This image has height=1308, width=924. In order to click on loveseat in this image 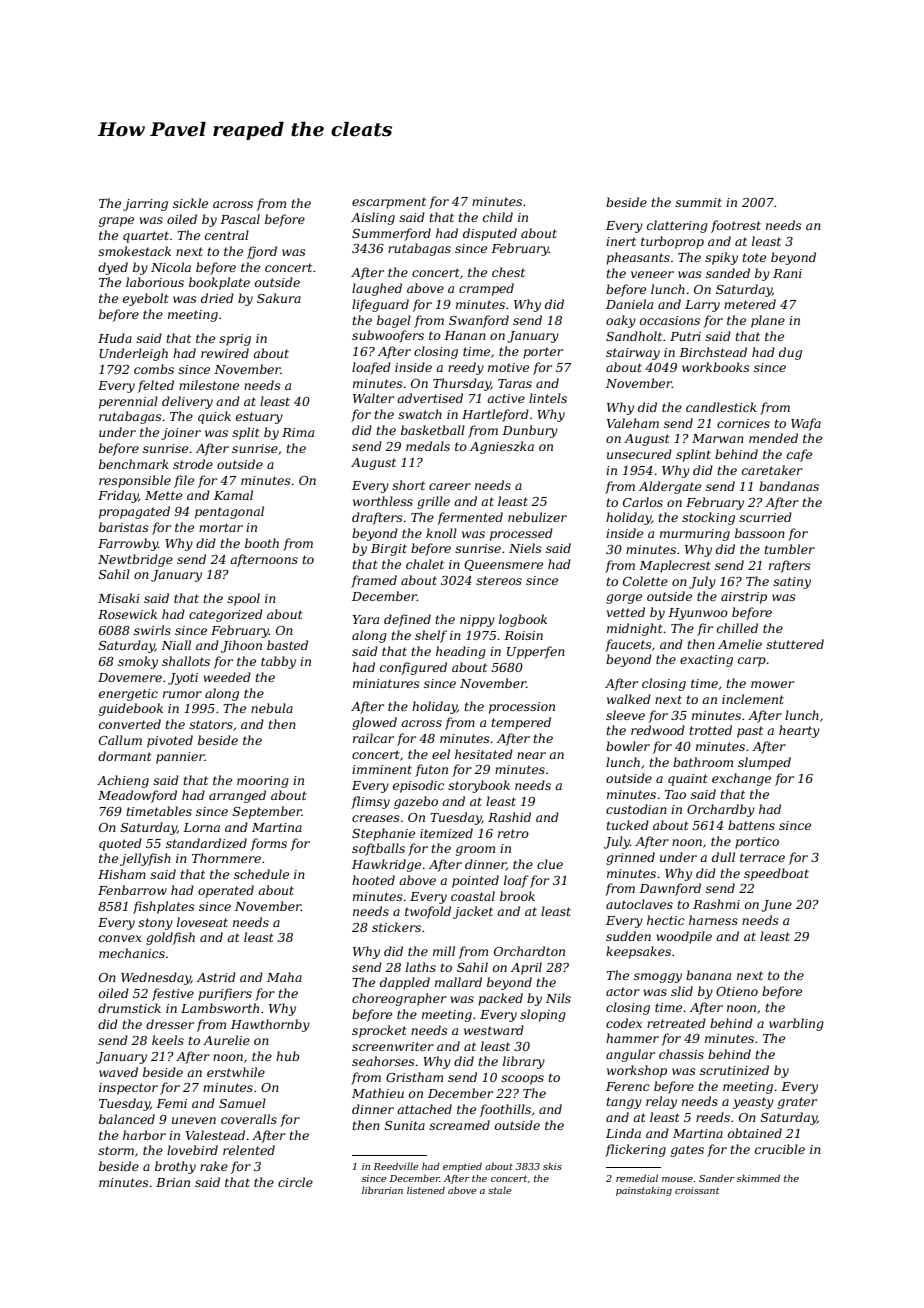, I will do `click(202, 922)`.
